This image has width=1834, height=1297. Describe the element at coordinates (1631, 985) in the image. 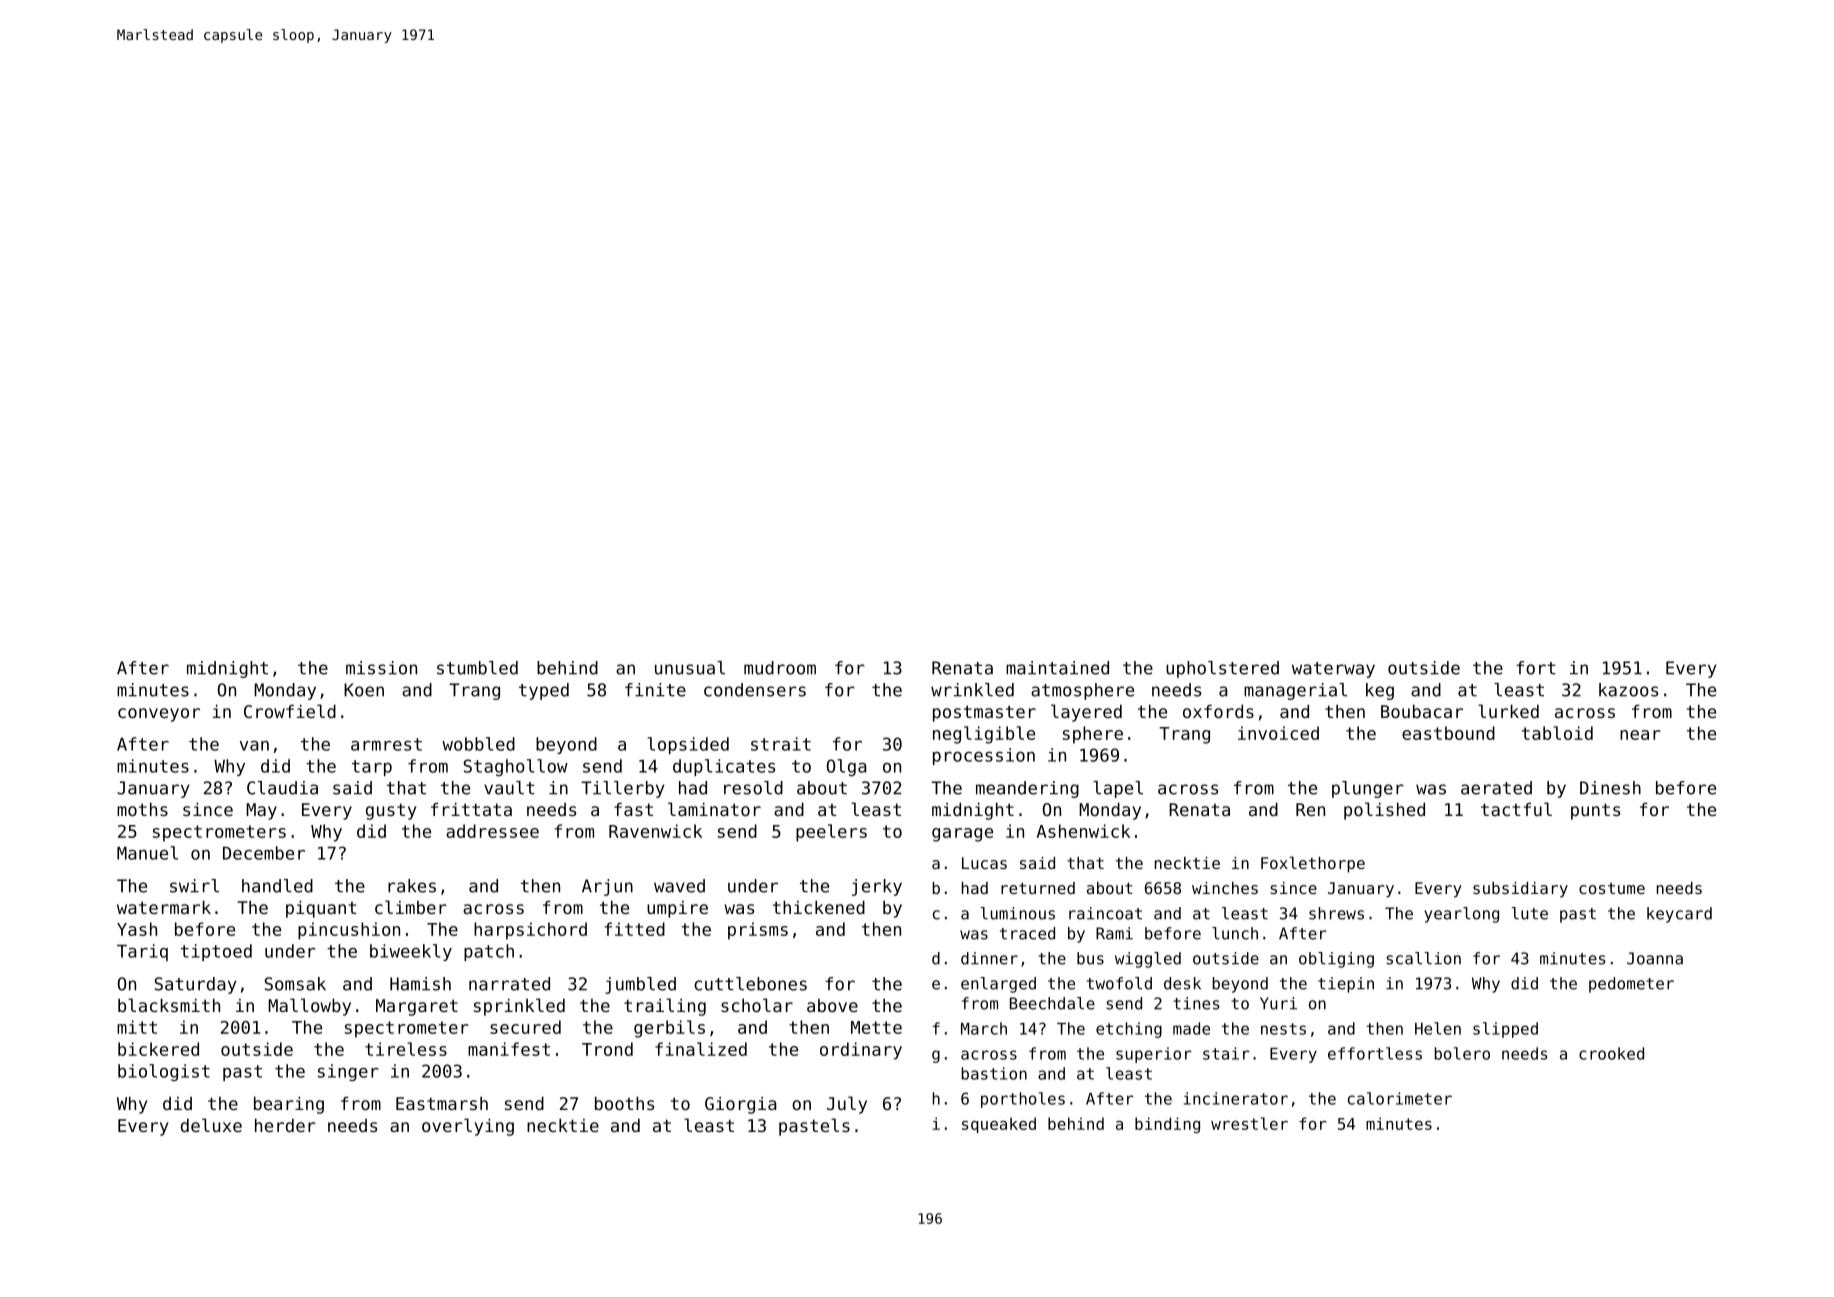

I see `pedometer` at that location.
